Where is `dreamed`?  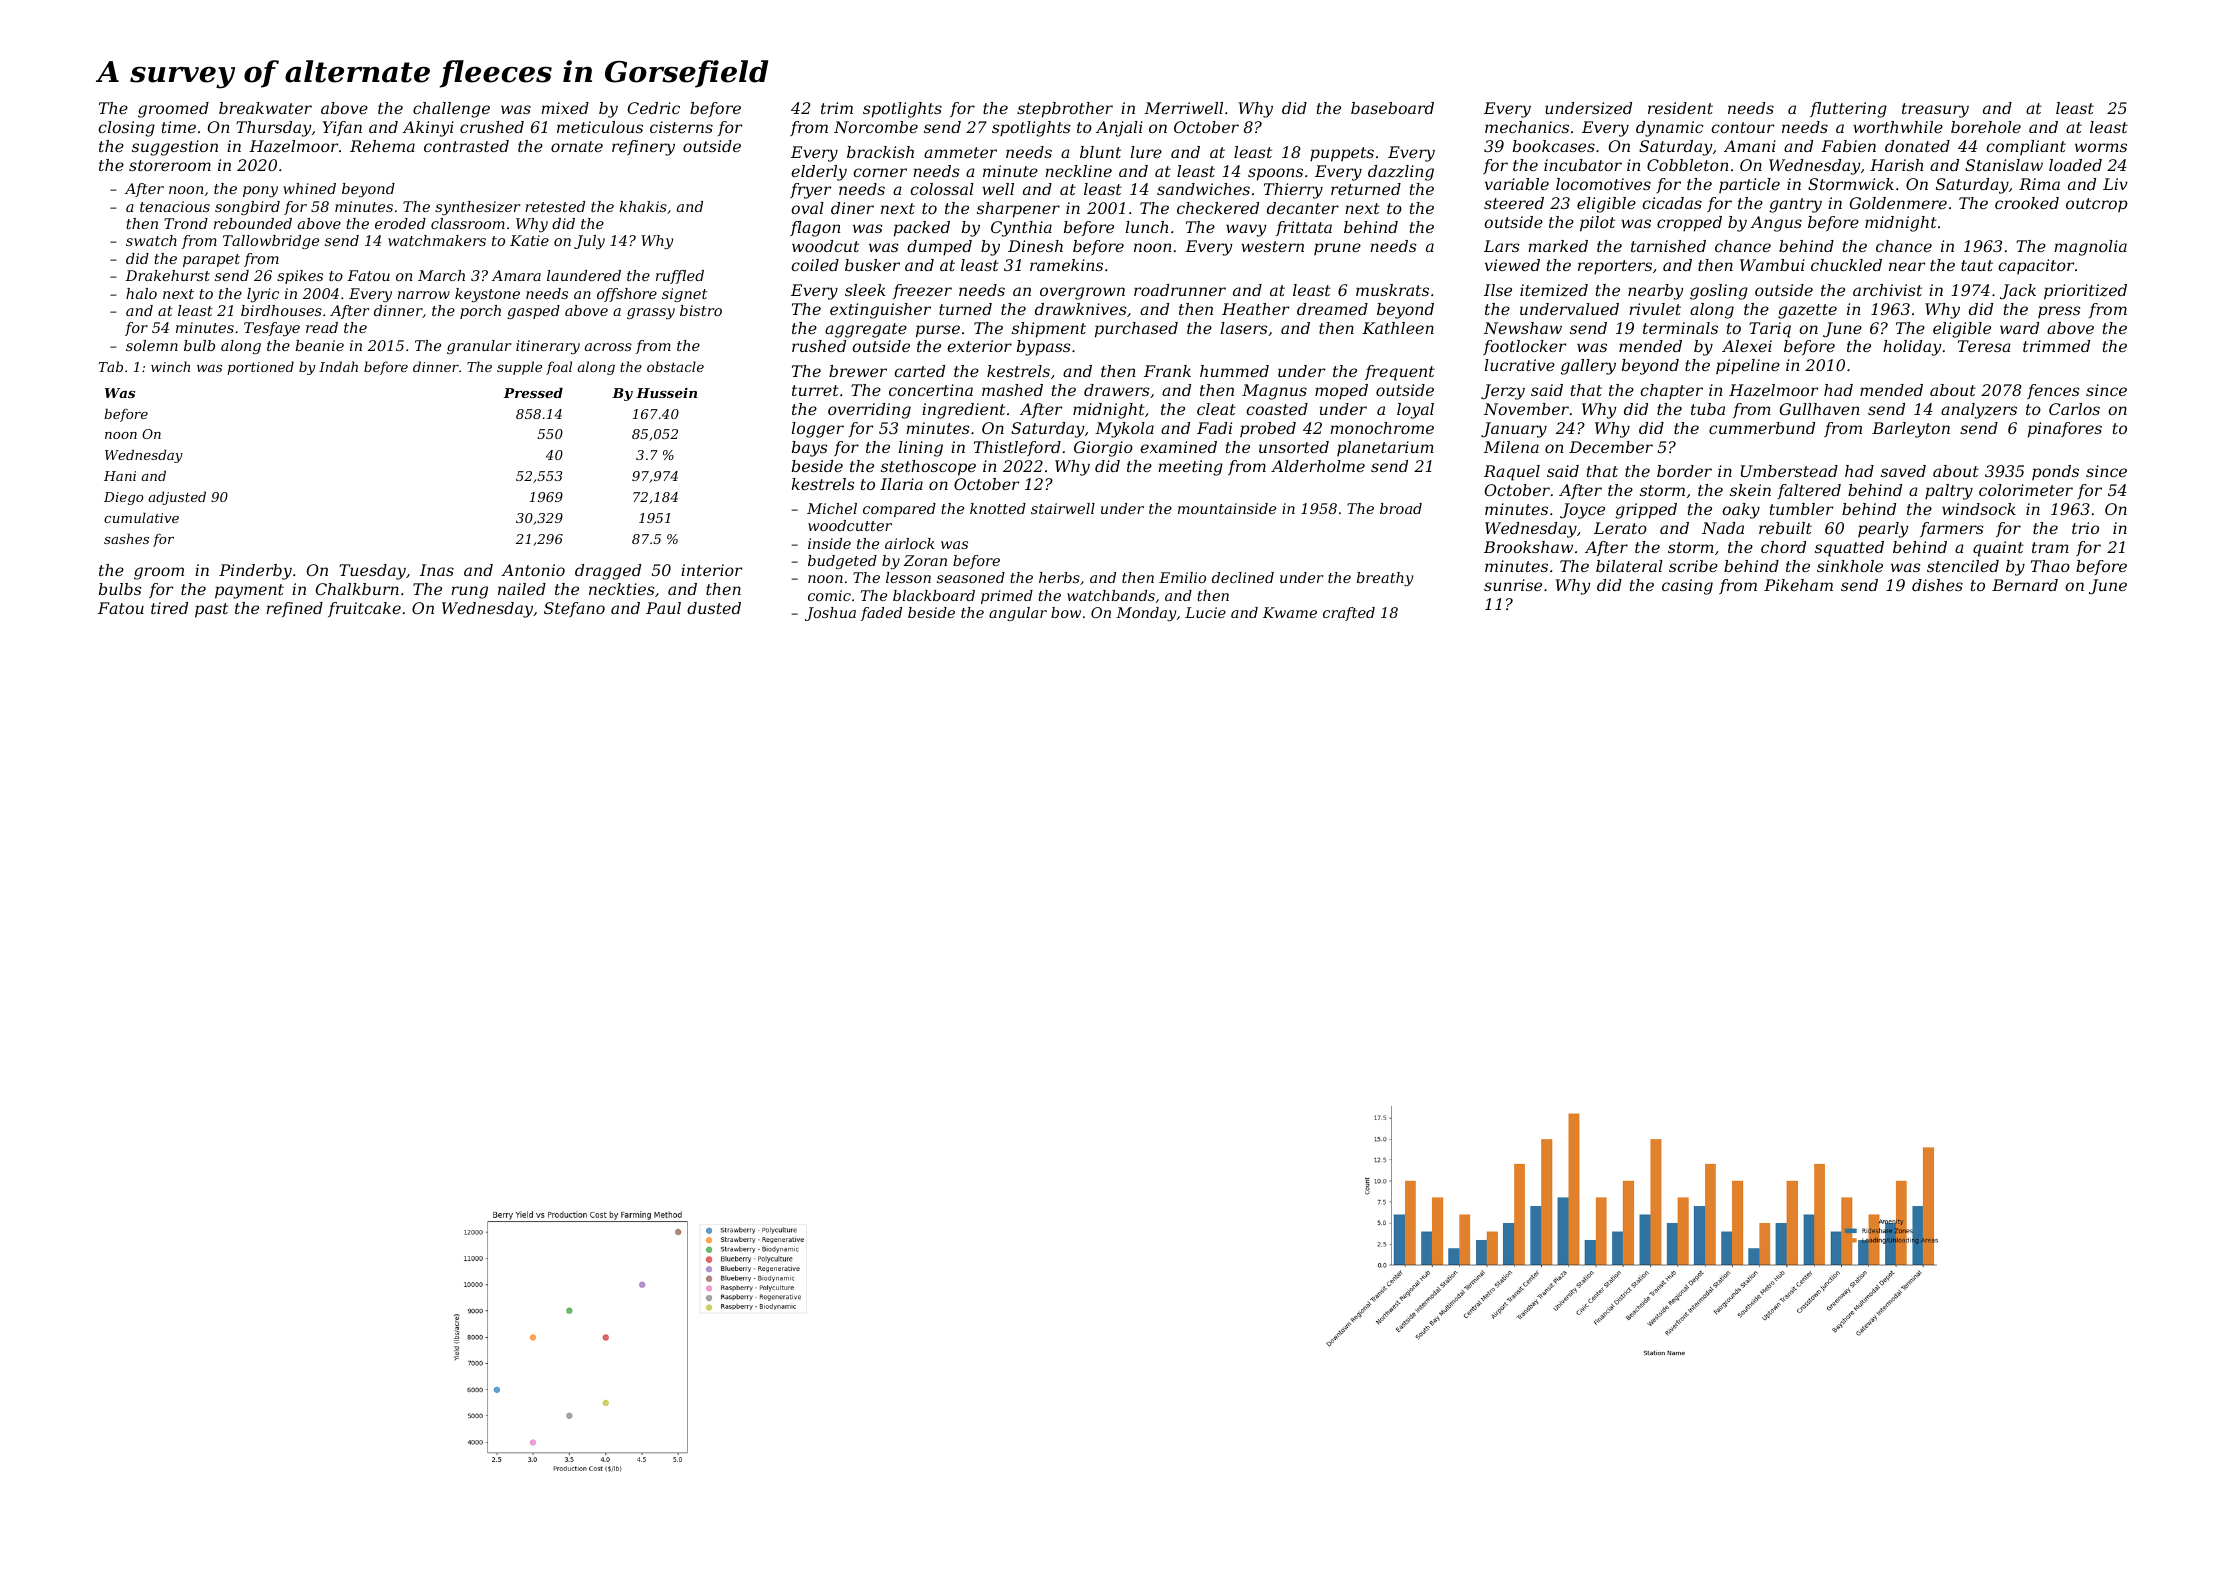
dreamed is located at coordinates (1332, 309).
